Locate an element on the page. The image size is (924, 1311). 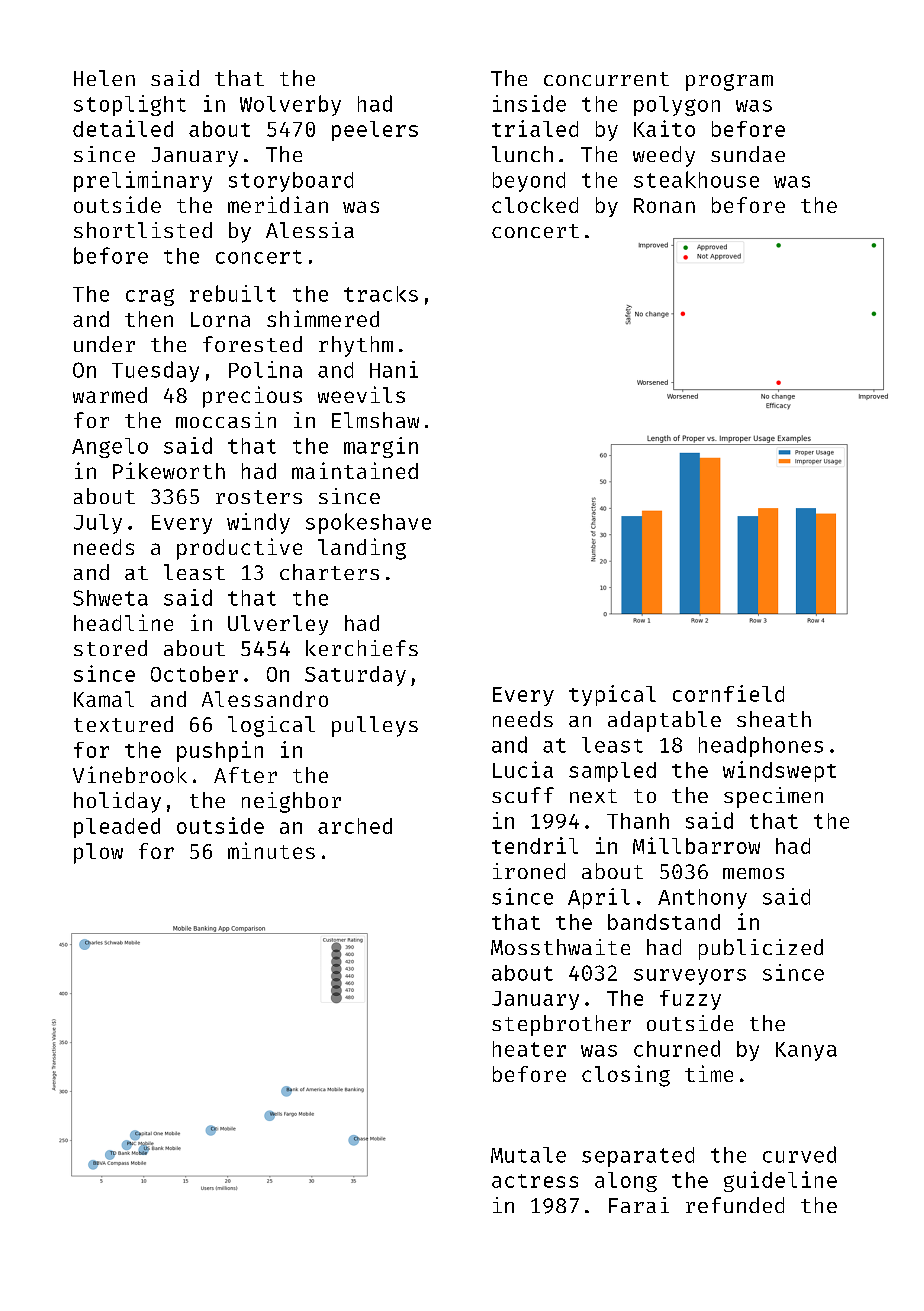
sheath is located at coordinates (774, 719).
